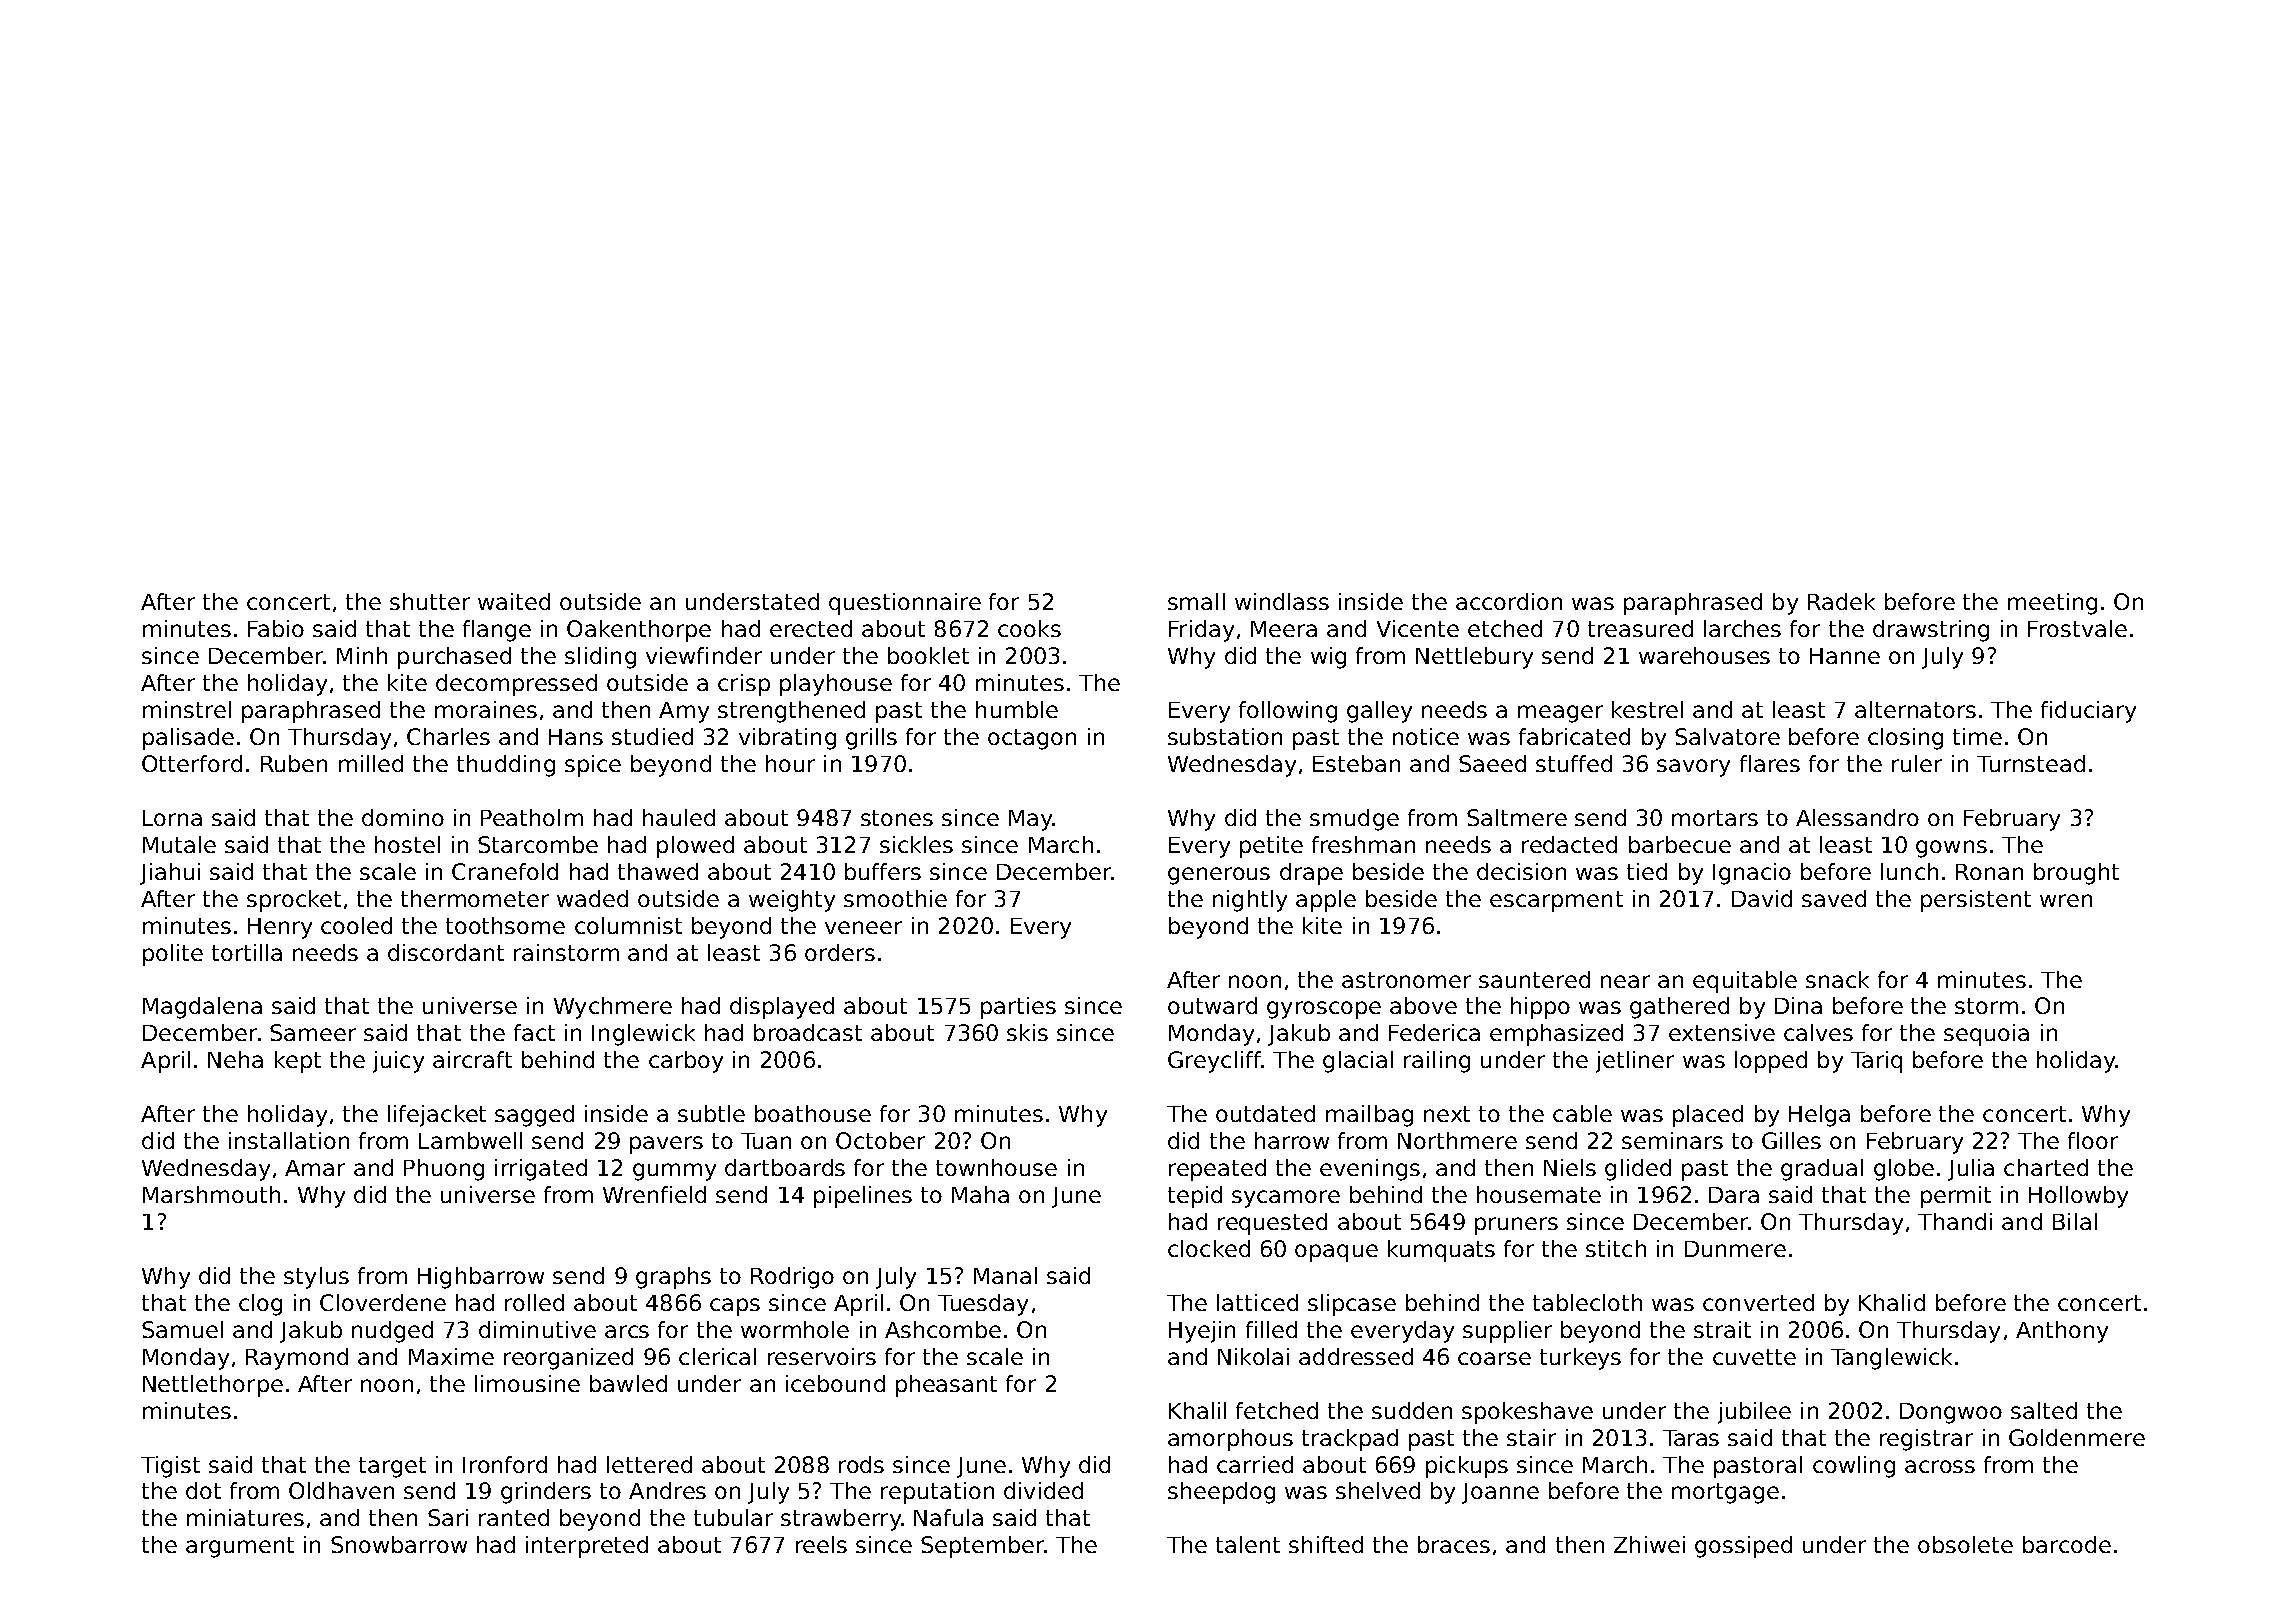 The height and width of the page is (1620, 2292). What do you see at coordinates (1418, 628) in the page?
I see `Vicente` at bounding box center [1418, 628].
